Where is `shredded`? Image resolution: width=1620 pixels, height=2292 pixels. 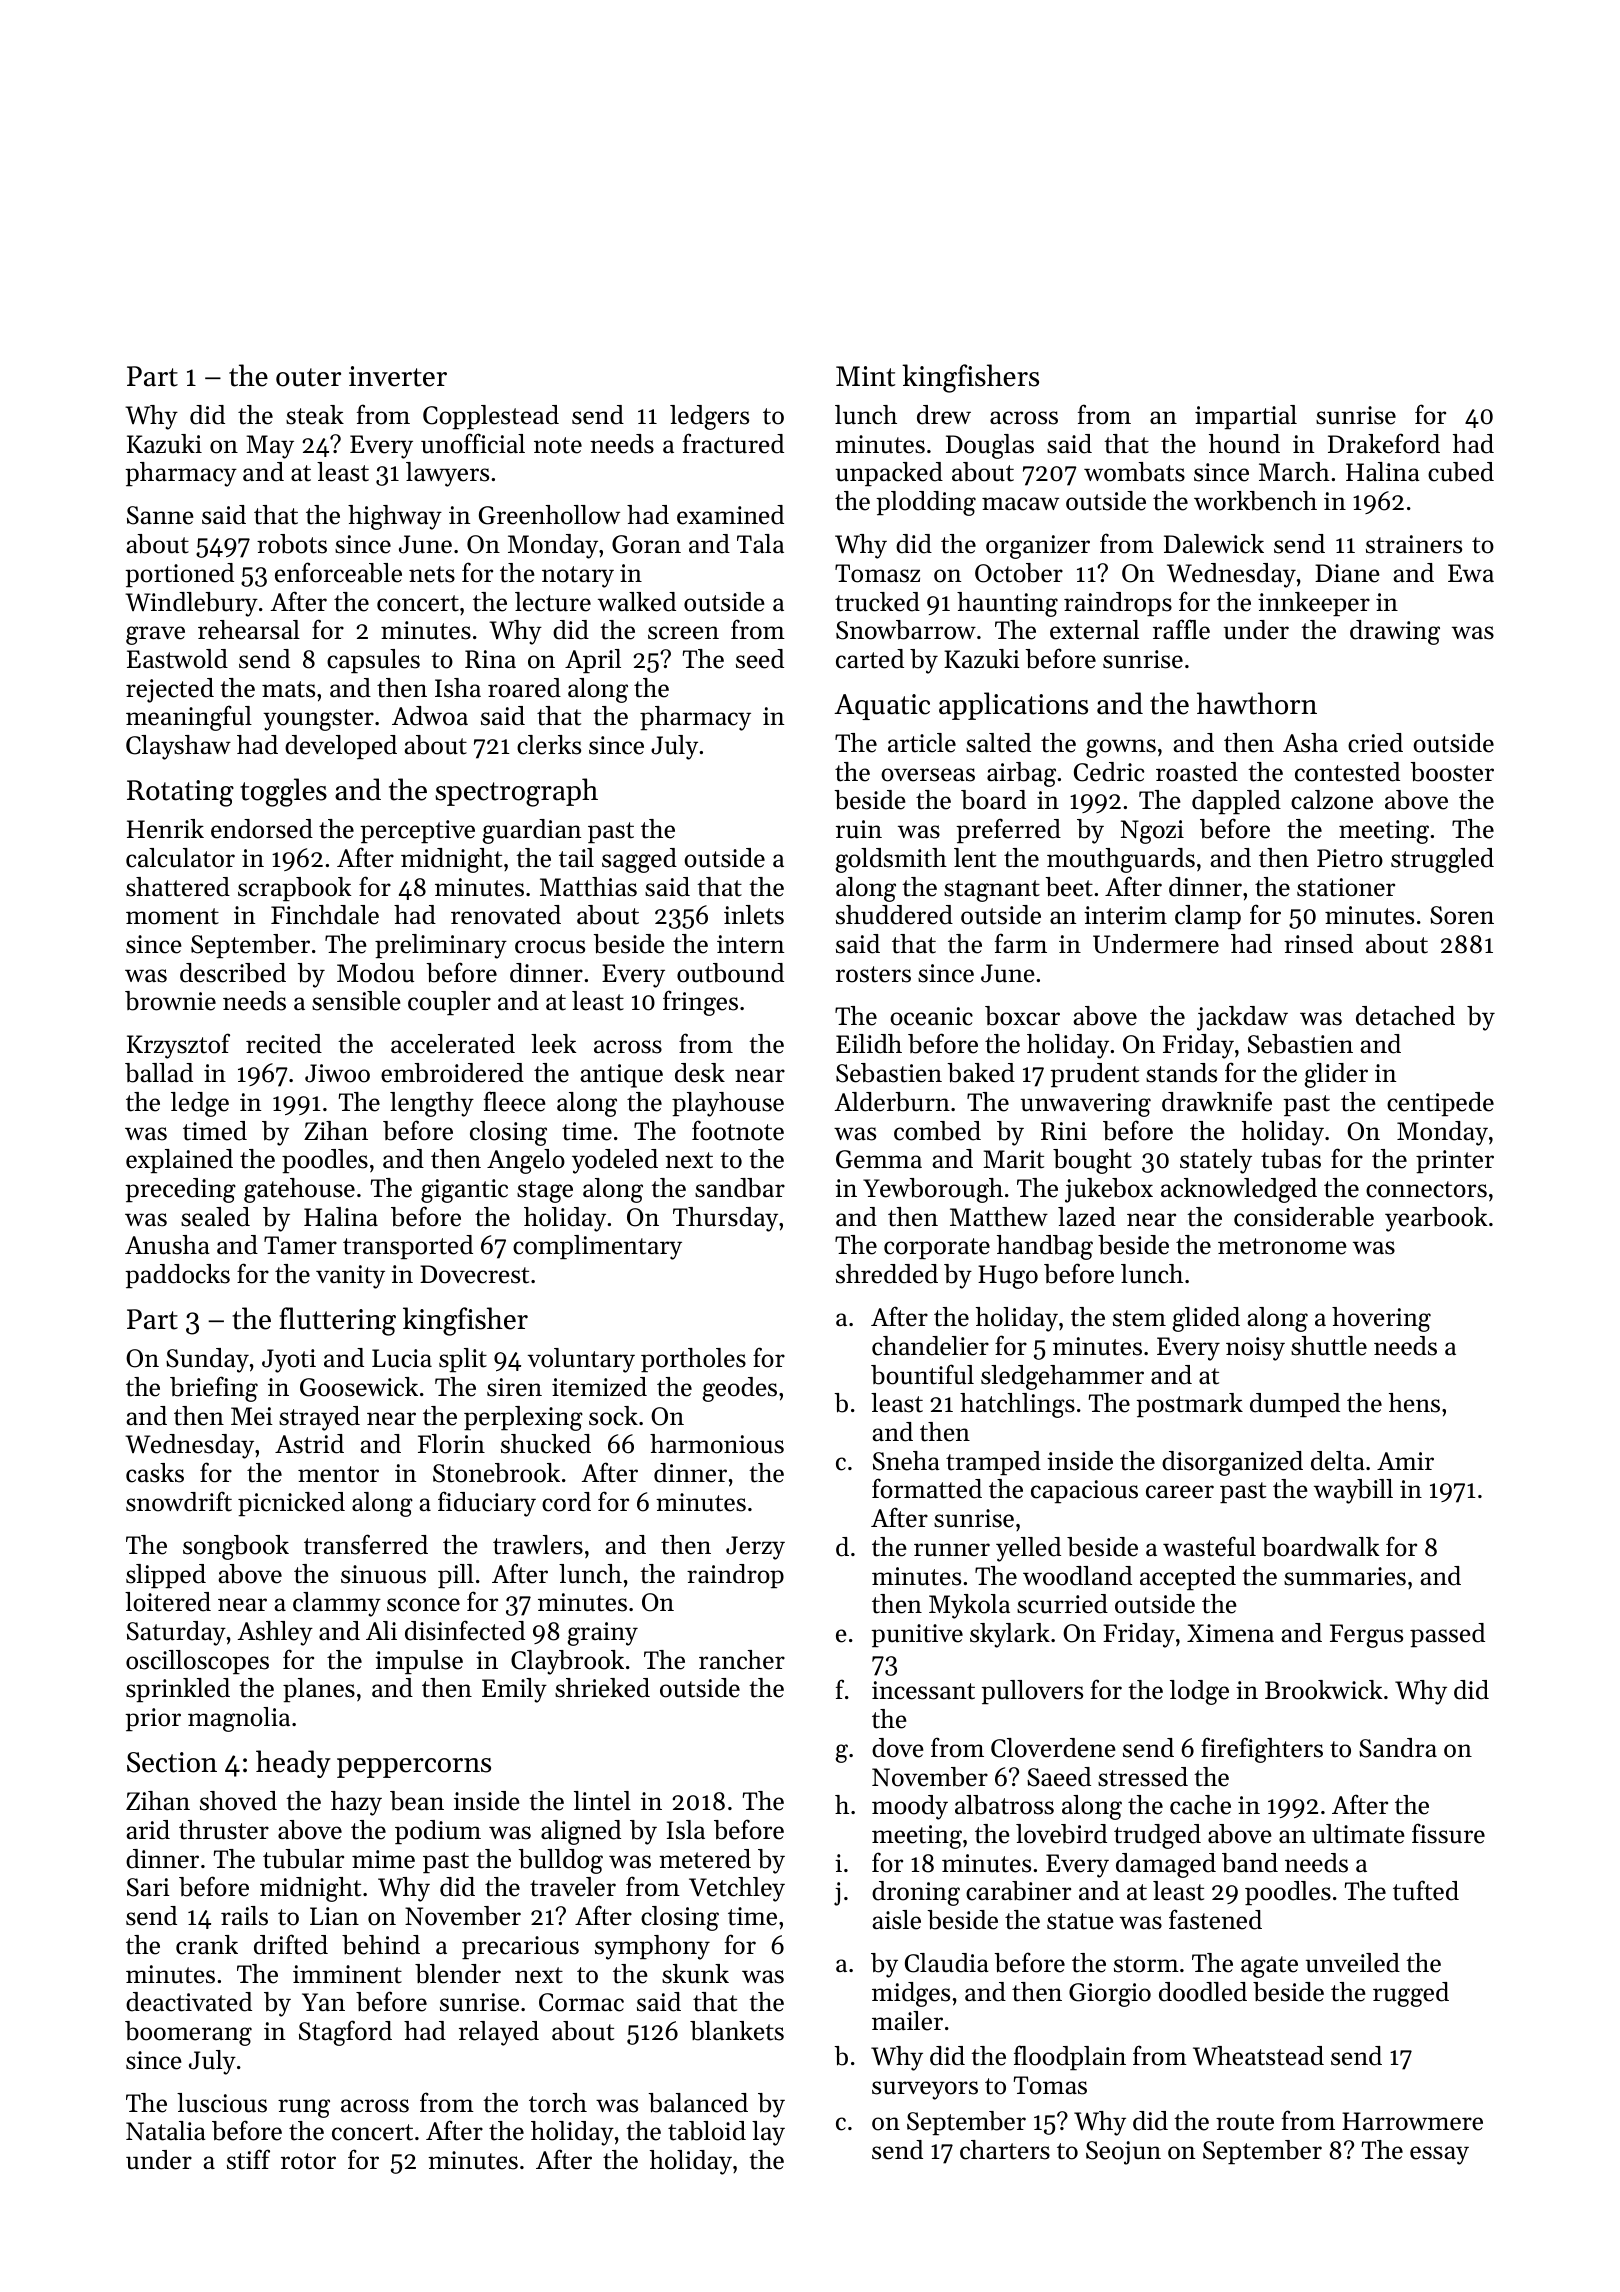
shredded is located at coordinates (887, 1274).
